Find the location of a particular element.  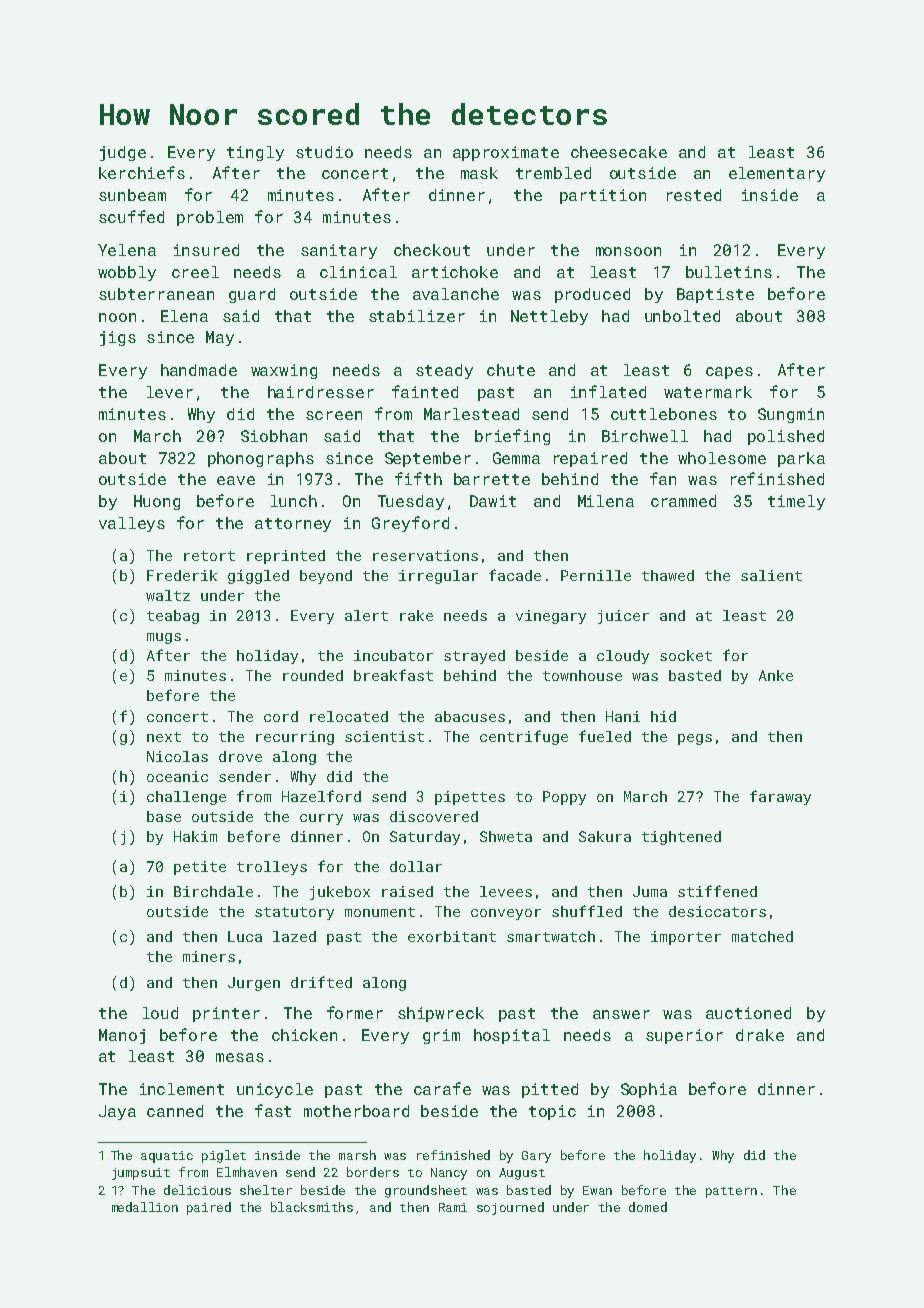

matched is located at coordinates (762, 936).
